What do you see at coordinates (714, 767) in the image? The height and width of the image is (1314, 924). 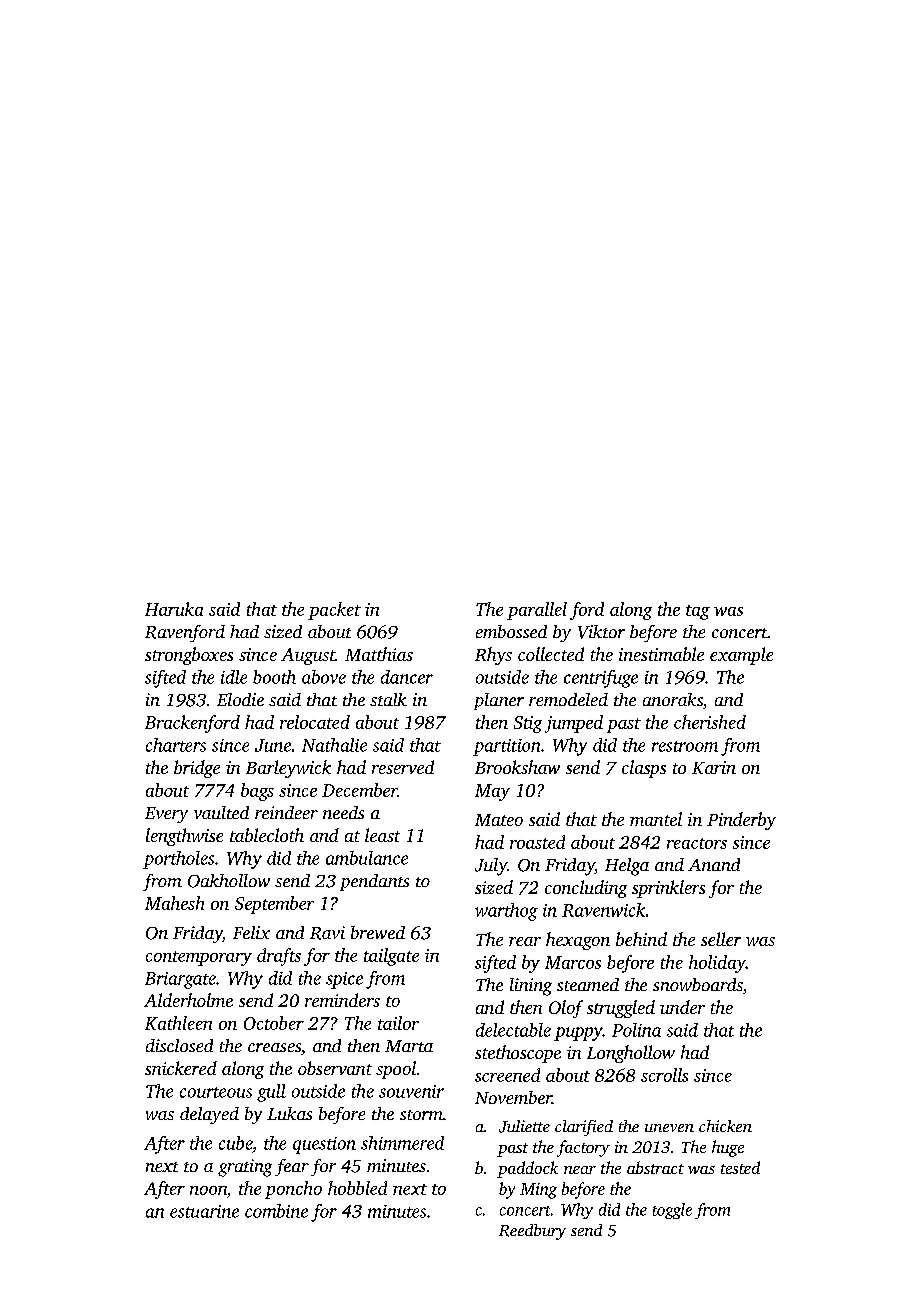 I see `Karin` at bounding box center [714, 767].
